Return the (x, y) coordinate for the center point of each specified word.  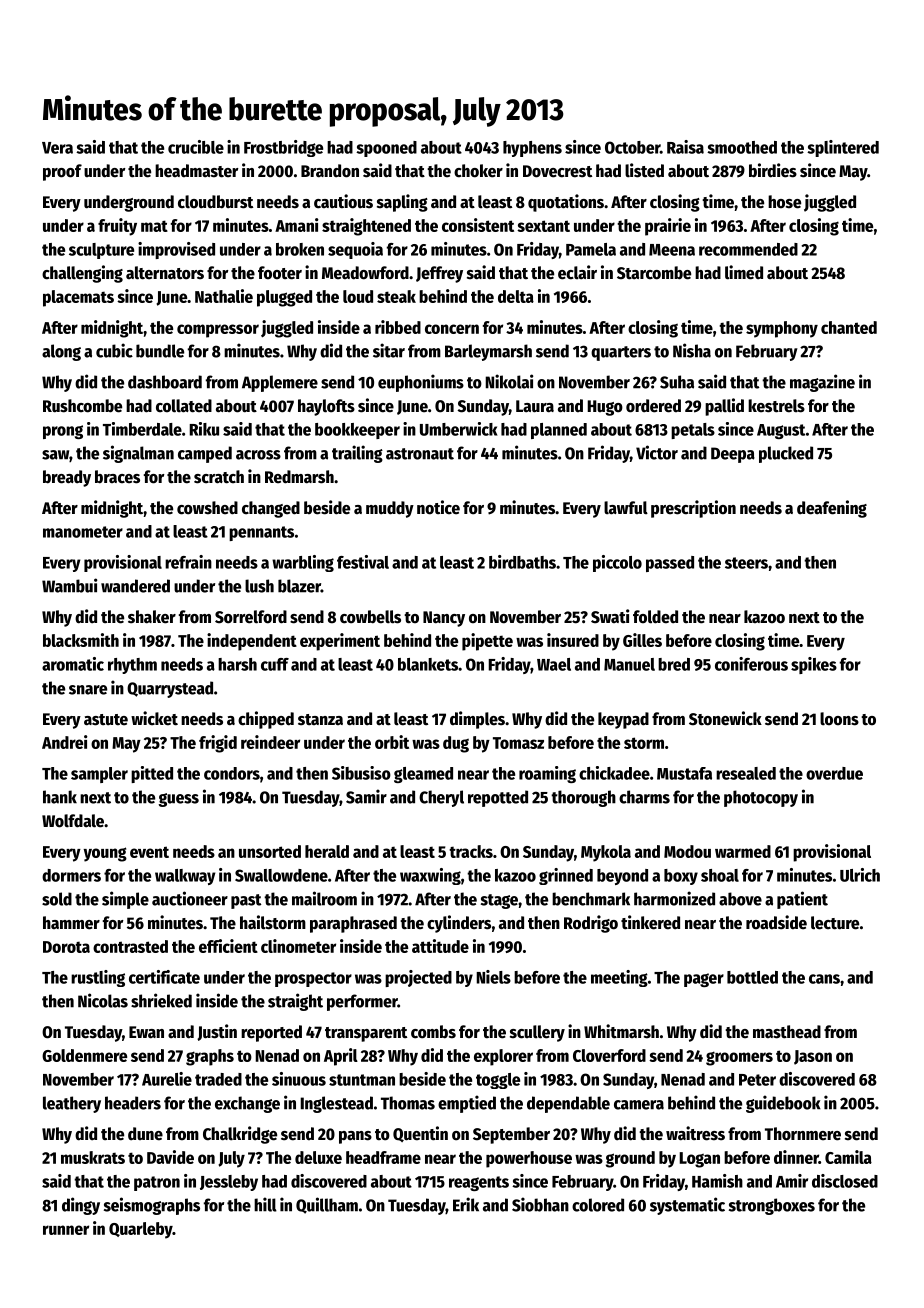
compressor (218, 331)
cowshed (207, 508)
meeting (619, 978)
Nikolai (509, 381)
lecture (835, 923)
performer (362, 1002)
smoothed (742, 147)
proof (62, 172)
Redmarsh (299, 477)
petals (693, 431)
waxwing (430, 876)
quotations (566, 203)
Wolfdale (73, 821)
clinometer (298, 946)
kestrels (776, 406)
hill (265, 1204)
